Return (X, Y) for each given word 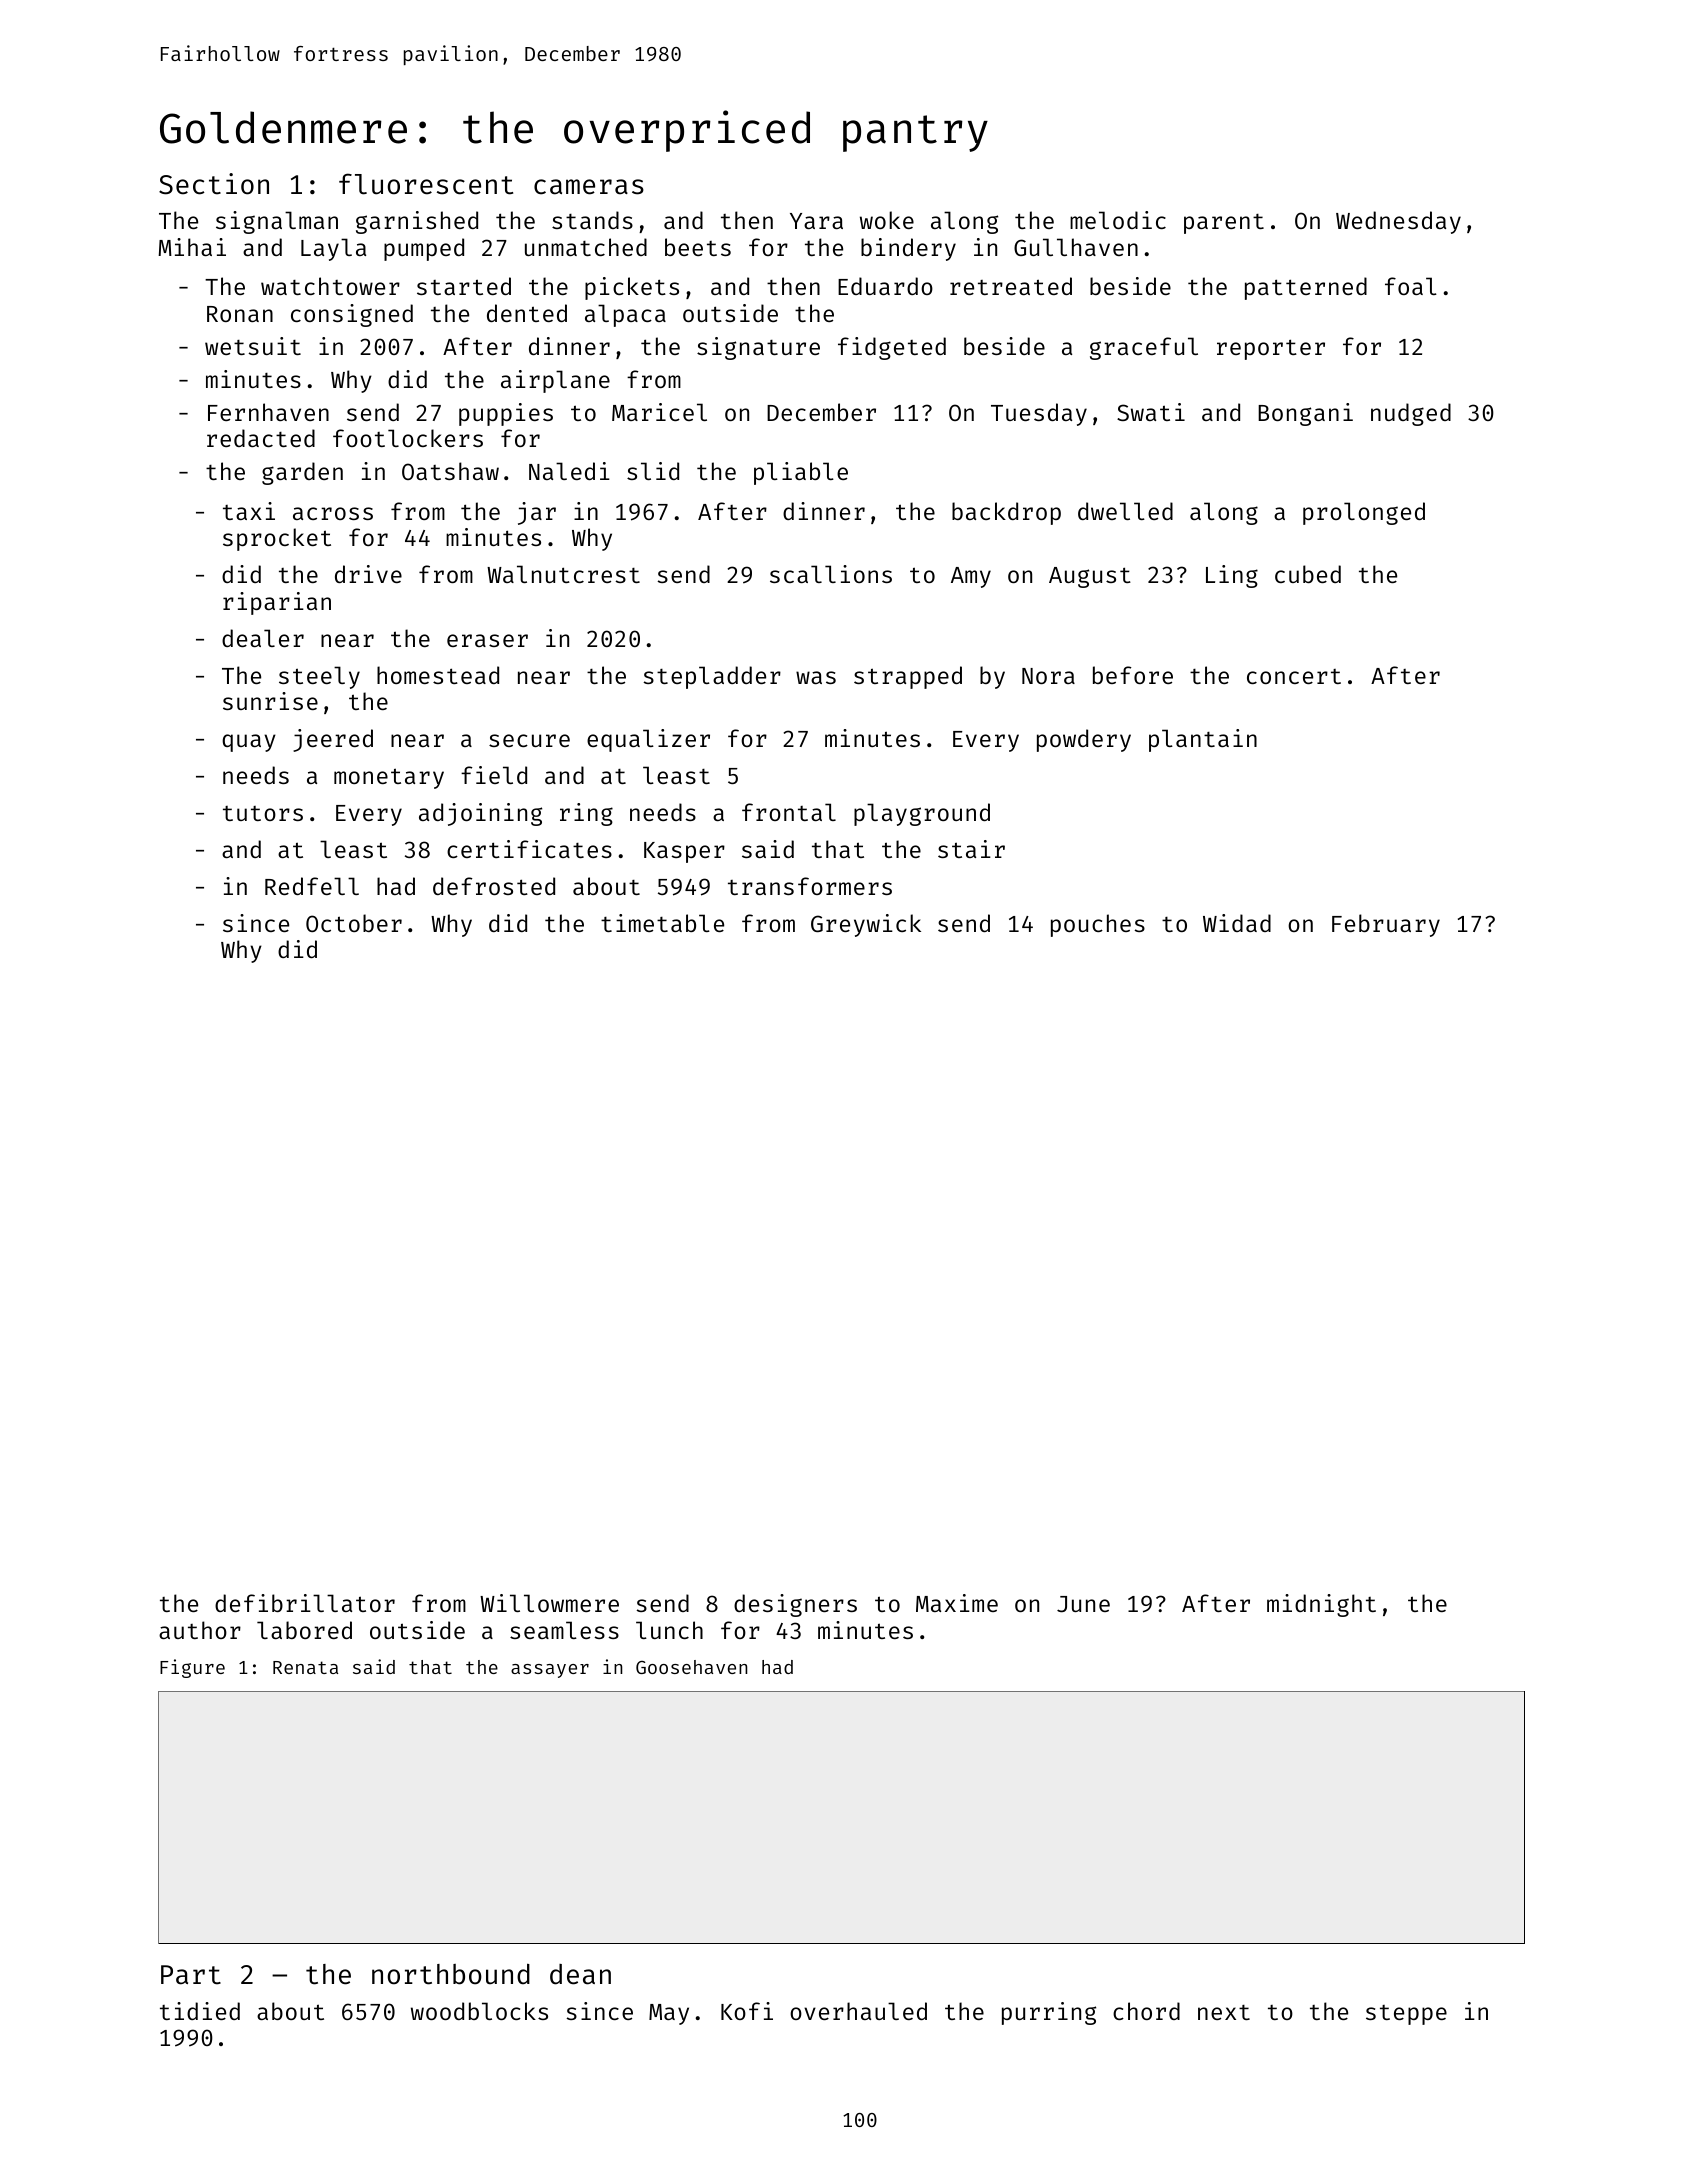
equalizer (648, 740)
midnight (1321, 1605)
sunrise (270, 701)
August (1090, 577)
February (1386, 925)
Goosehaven (691, 1667)
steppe (1406, 2015)
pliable (801, 473)
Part (191, 1975)
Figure (192, 1668)
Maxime (957, 1603)
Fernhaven (268, 412)
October (354, 923)
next (1224, 2012)
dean (580, 1974)
